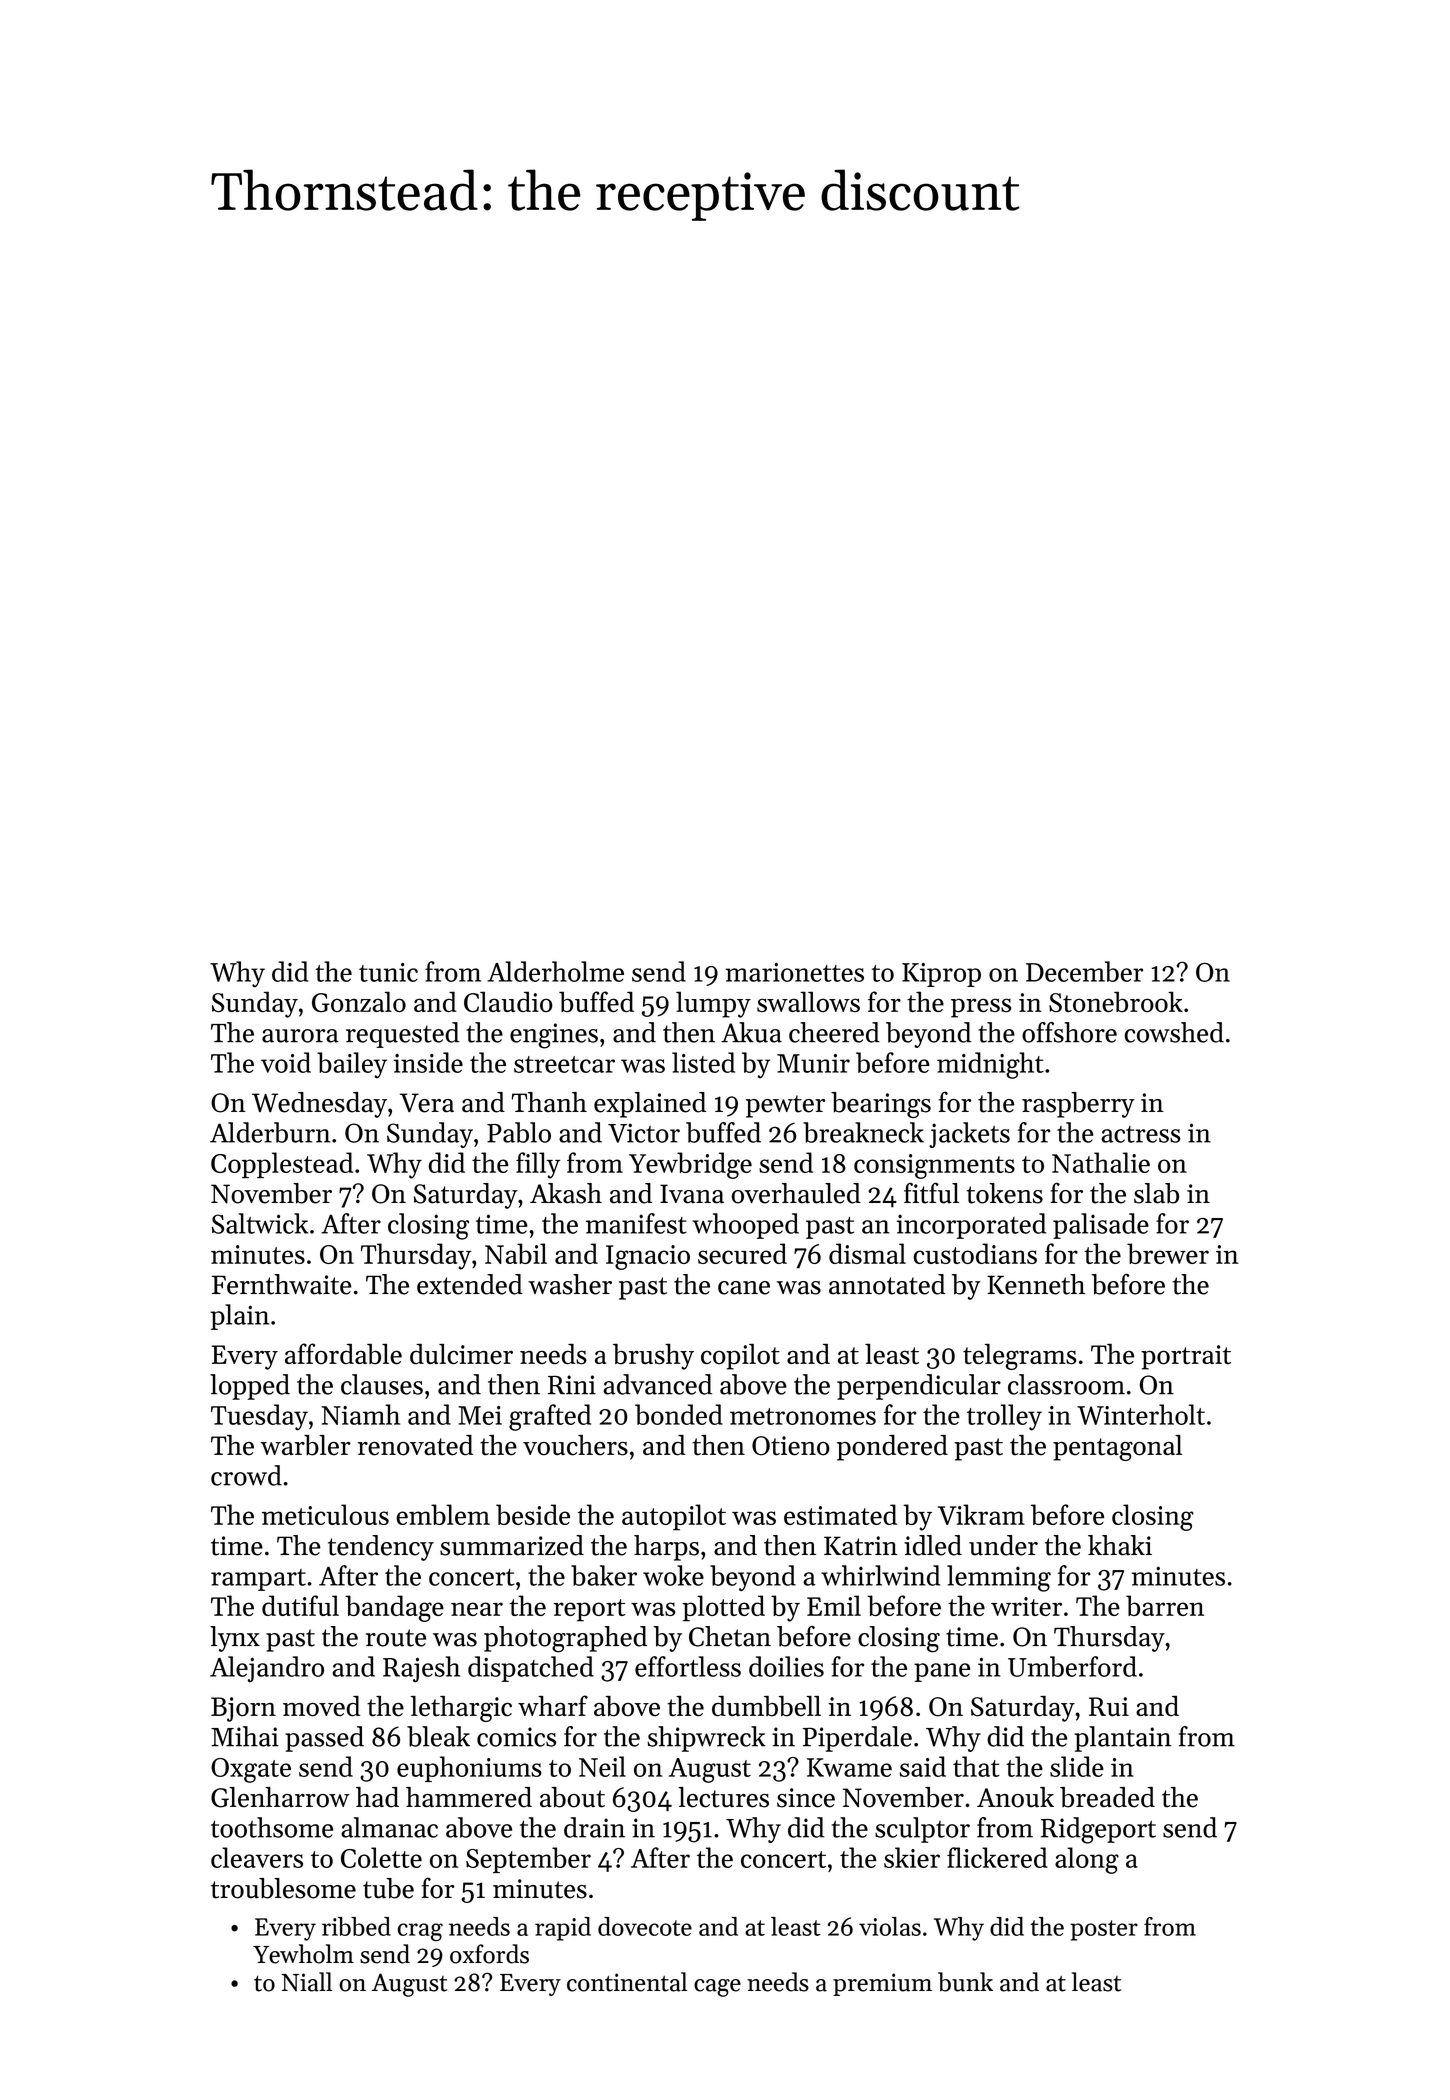  I want to click on rapid, so click(563, 1929).
